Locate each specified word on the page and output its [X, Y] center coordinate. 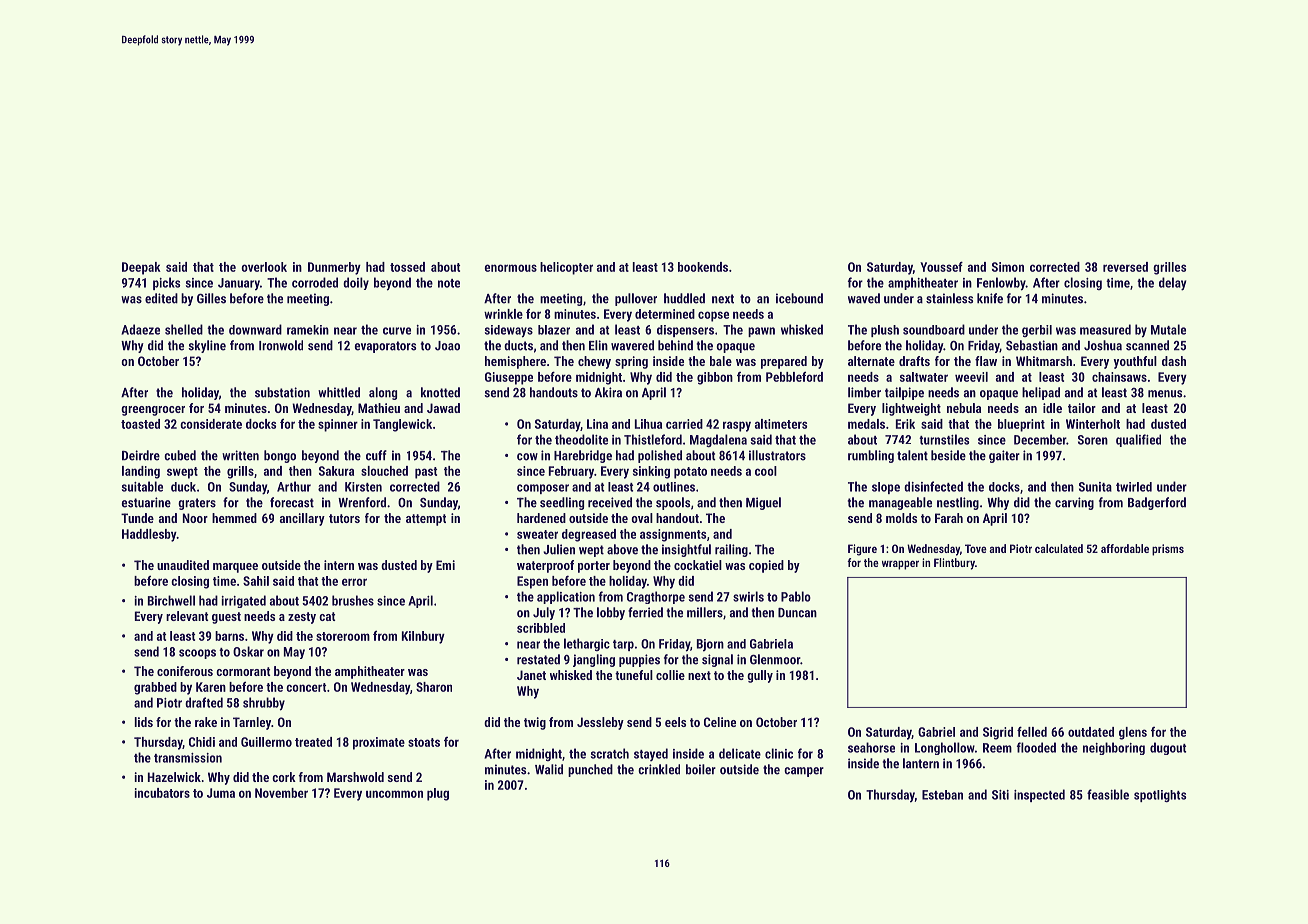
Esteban [942, 795]
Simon [1008, 267]
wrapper [900, 565]
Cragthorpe [656, 597]
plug [438, 794]
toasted [140, 424]
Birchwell [171, 600]
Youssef [941, 266]
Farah [949, 518]
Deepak [141, 268]
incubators [162, 793]
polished [660, 456]
